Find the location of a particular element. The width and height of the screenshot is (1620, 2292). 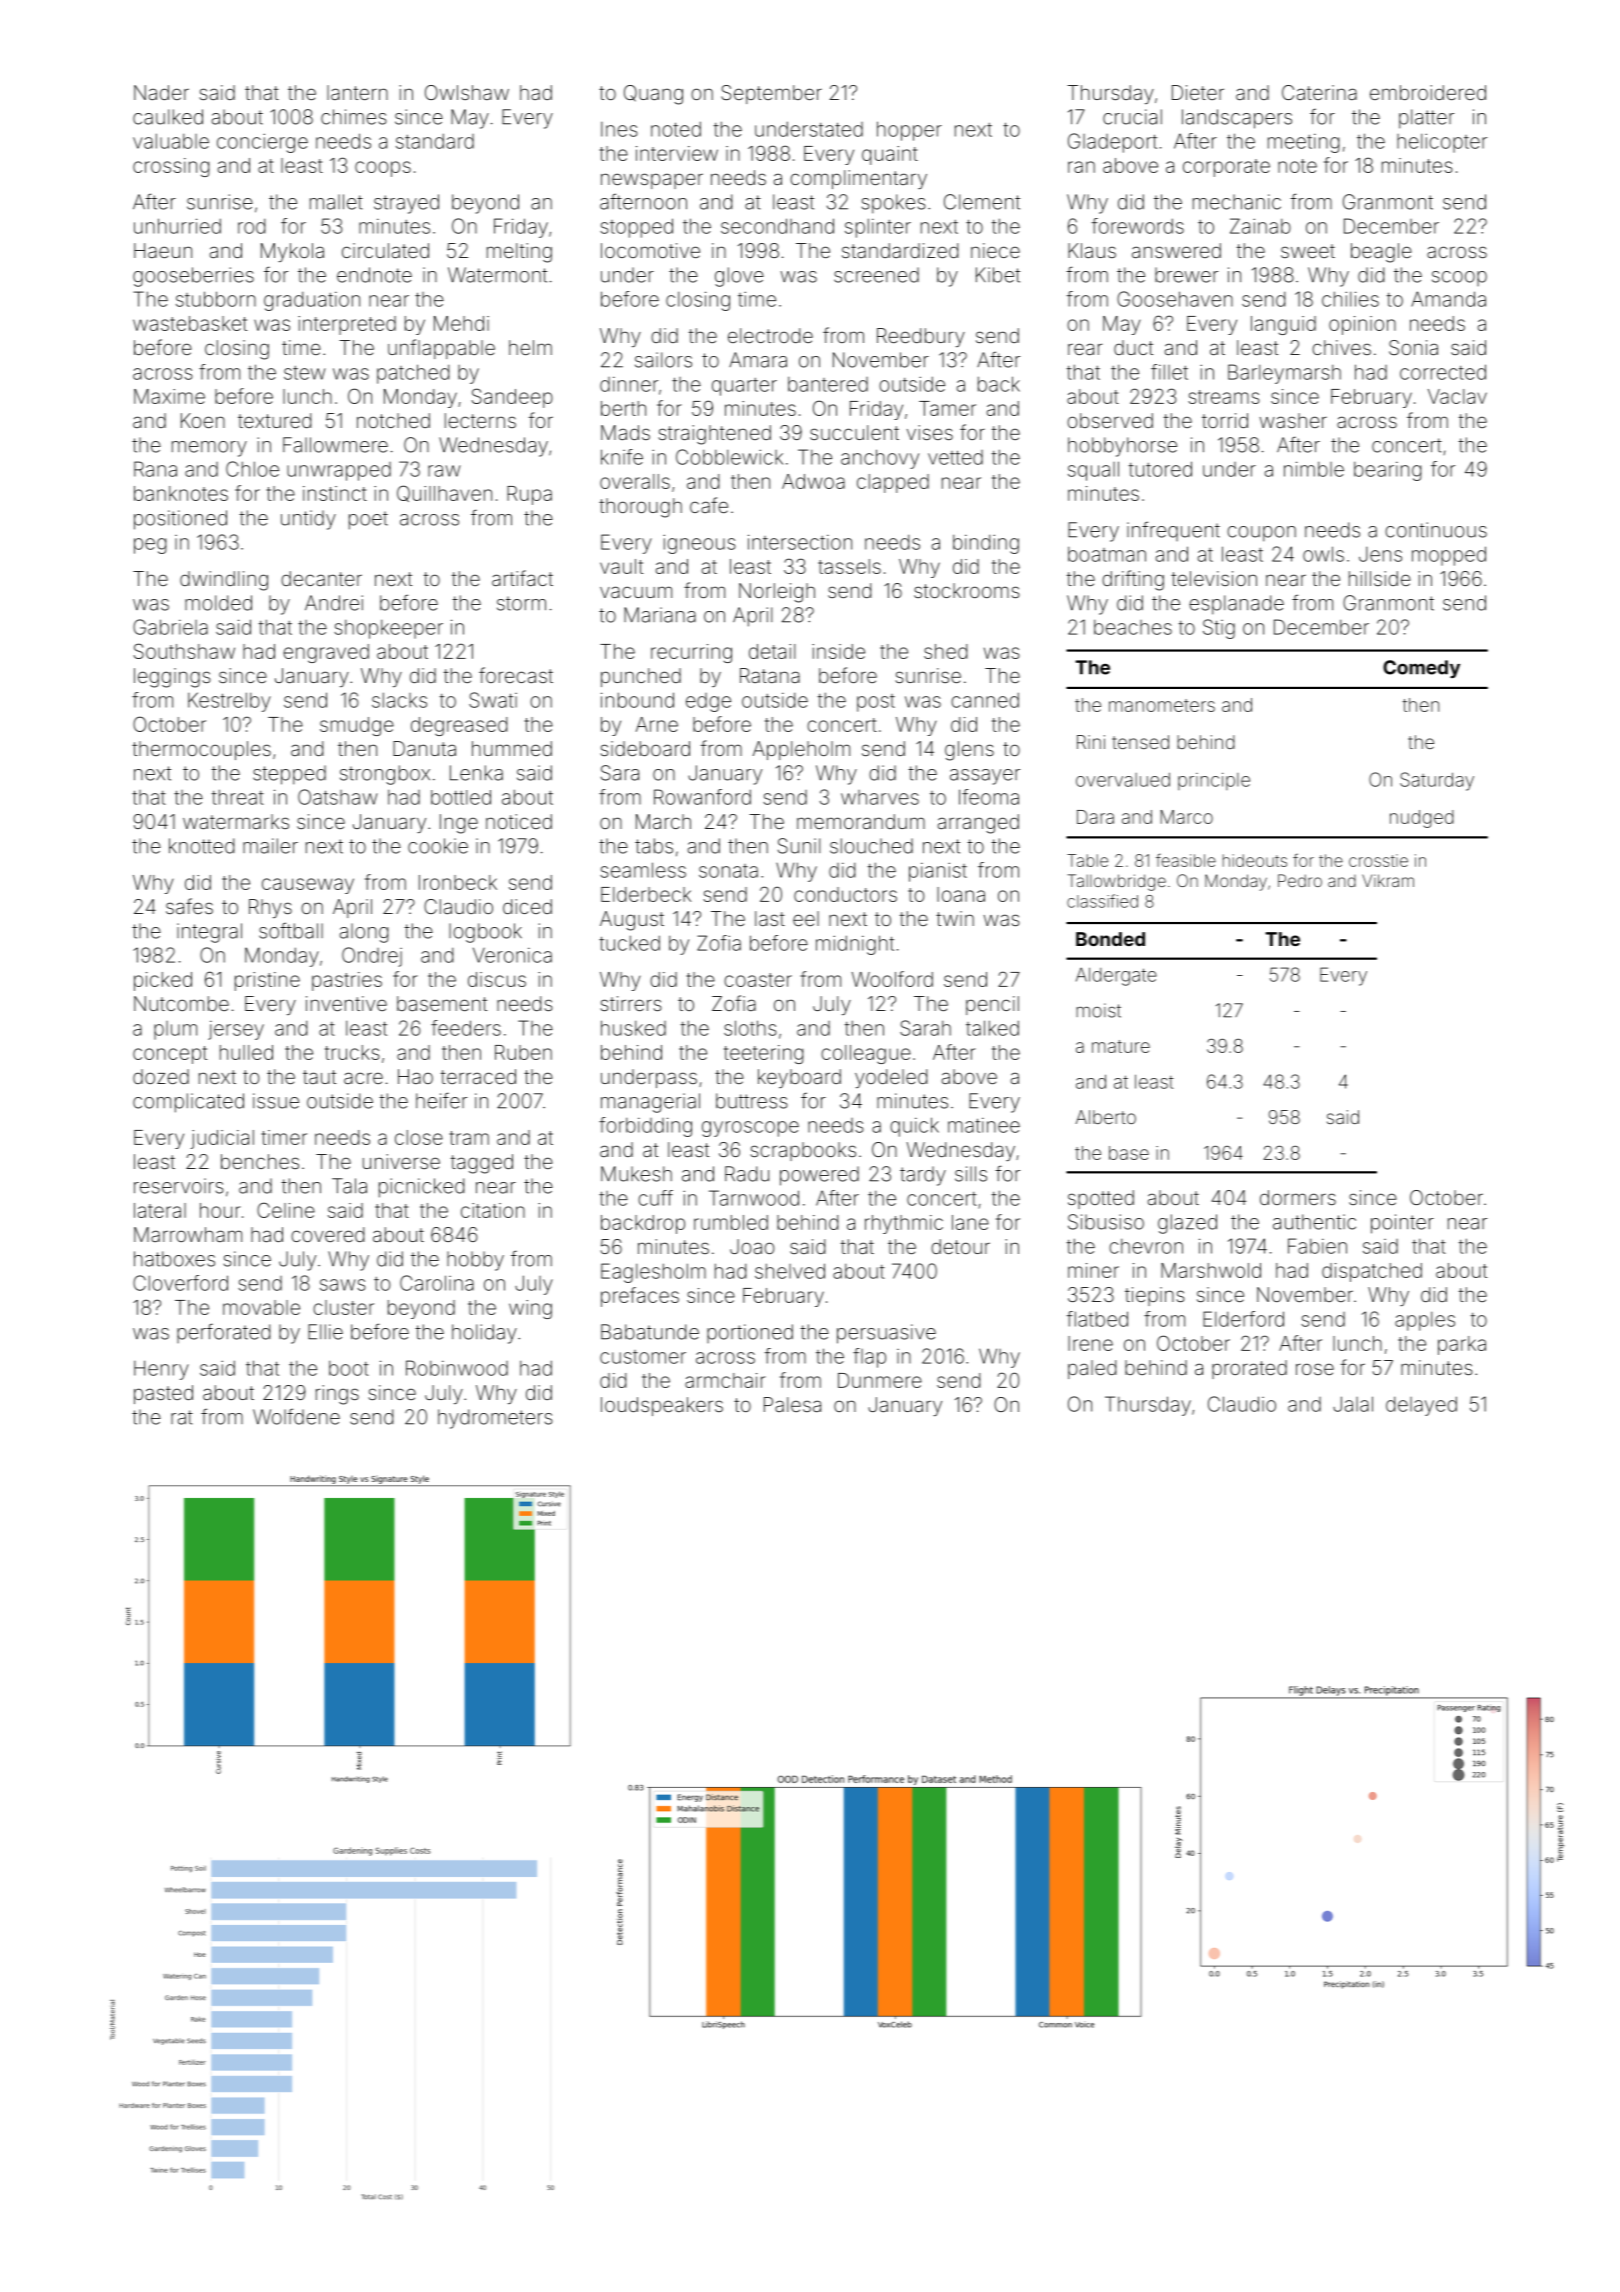

powered is located at coordinates (819, 1176).
